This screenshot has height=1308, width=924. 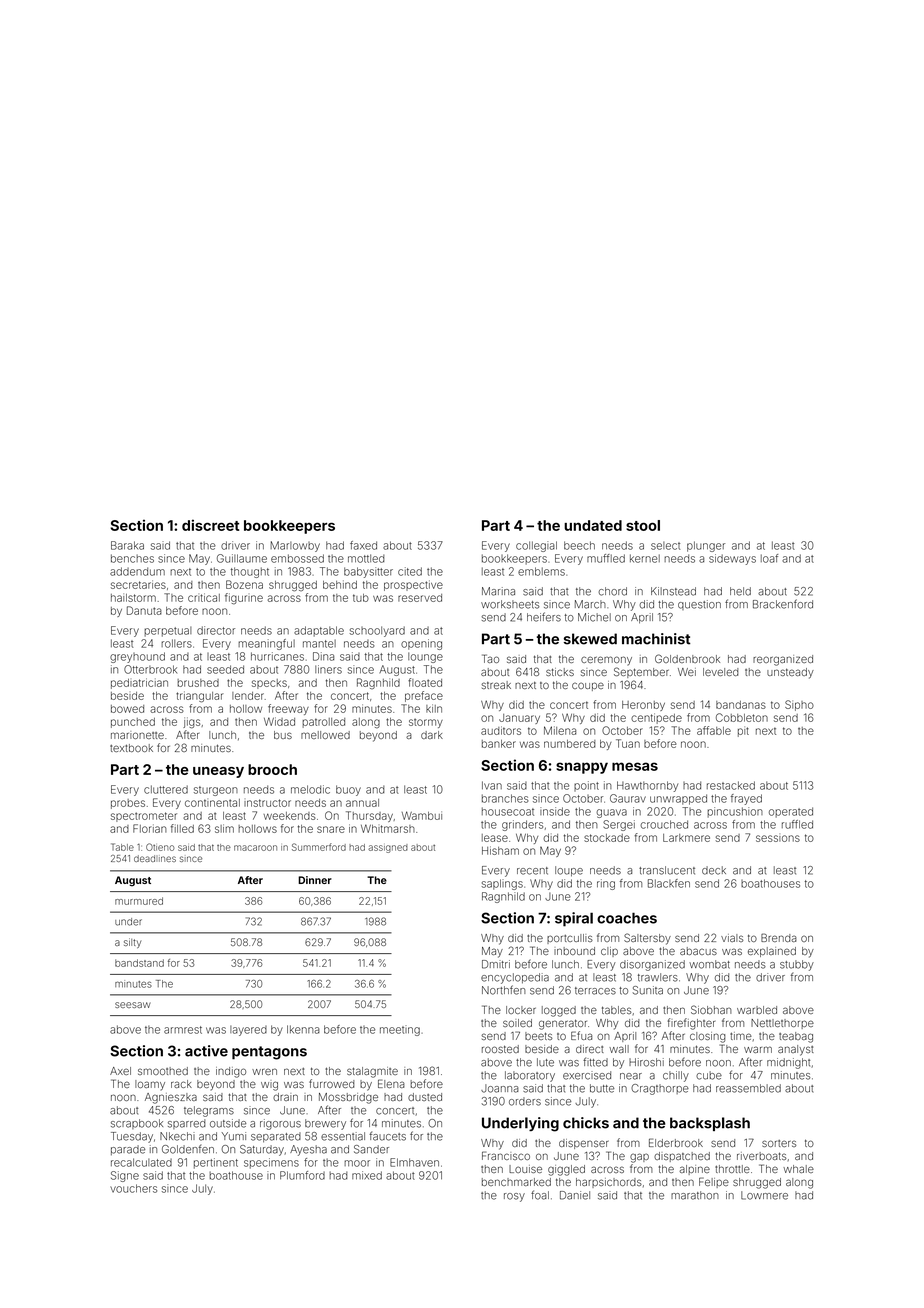 I want to click on parade, so click(x=128, y=1150).
